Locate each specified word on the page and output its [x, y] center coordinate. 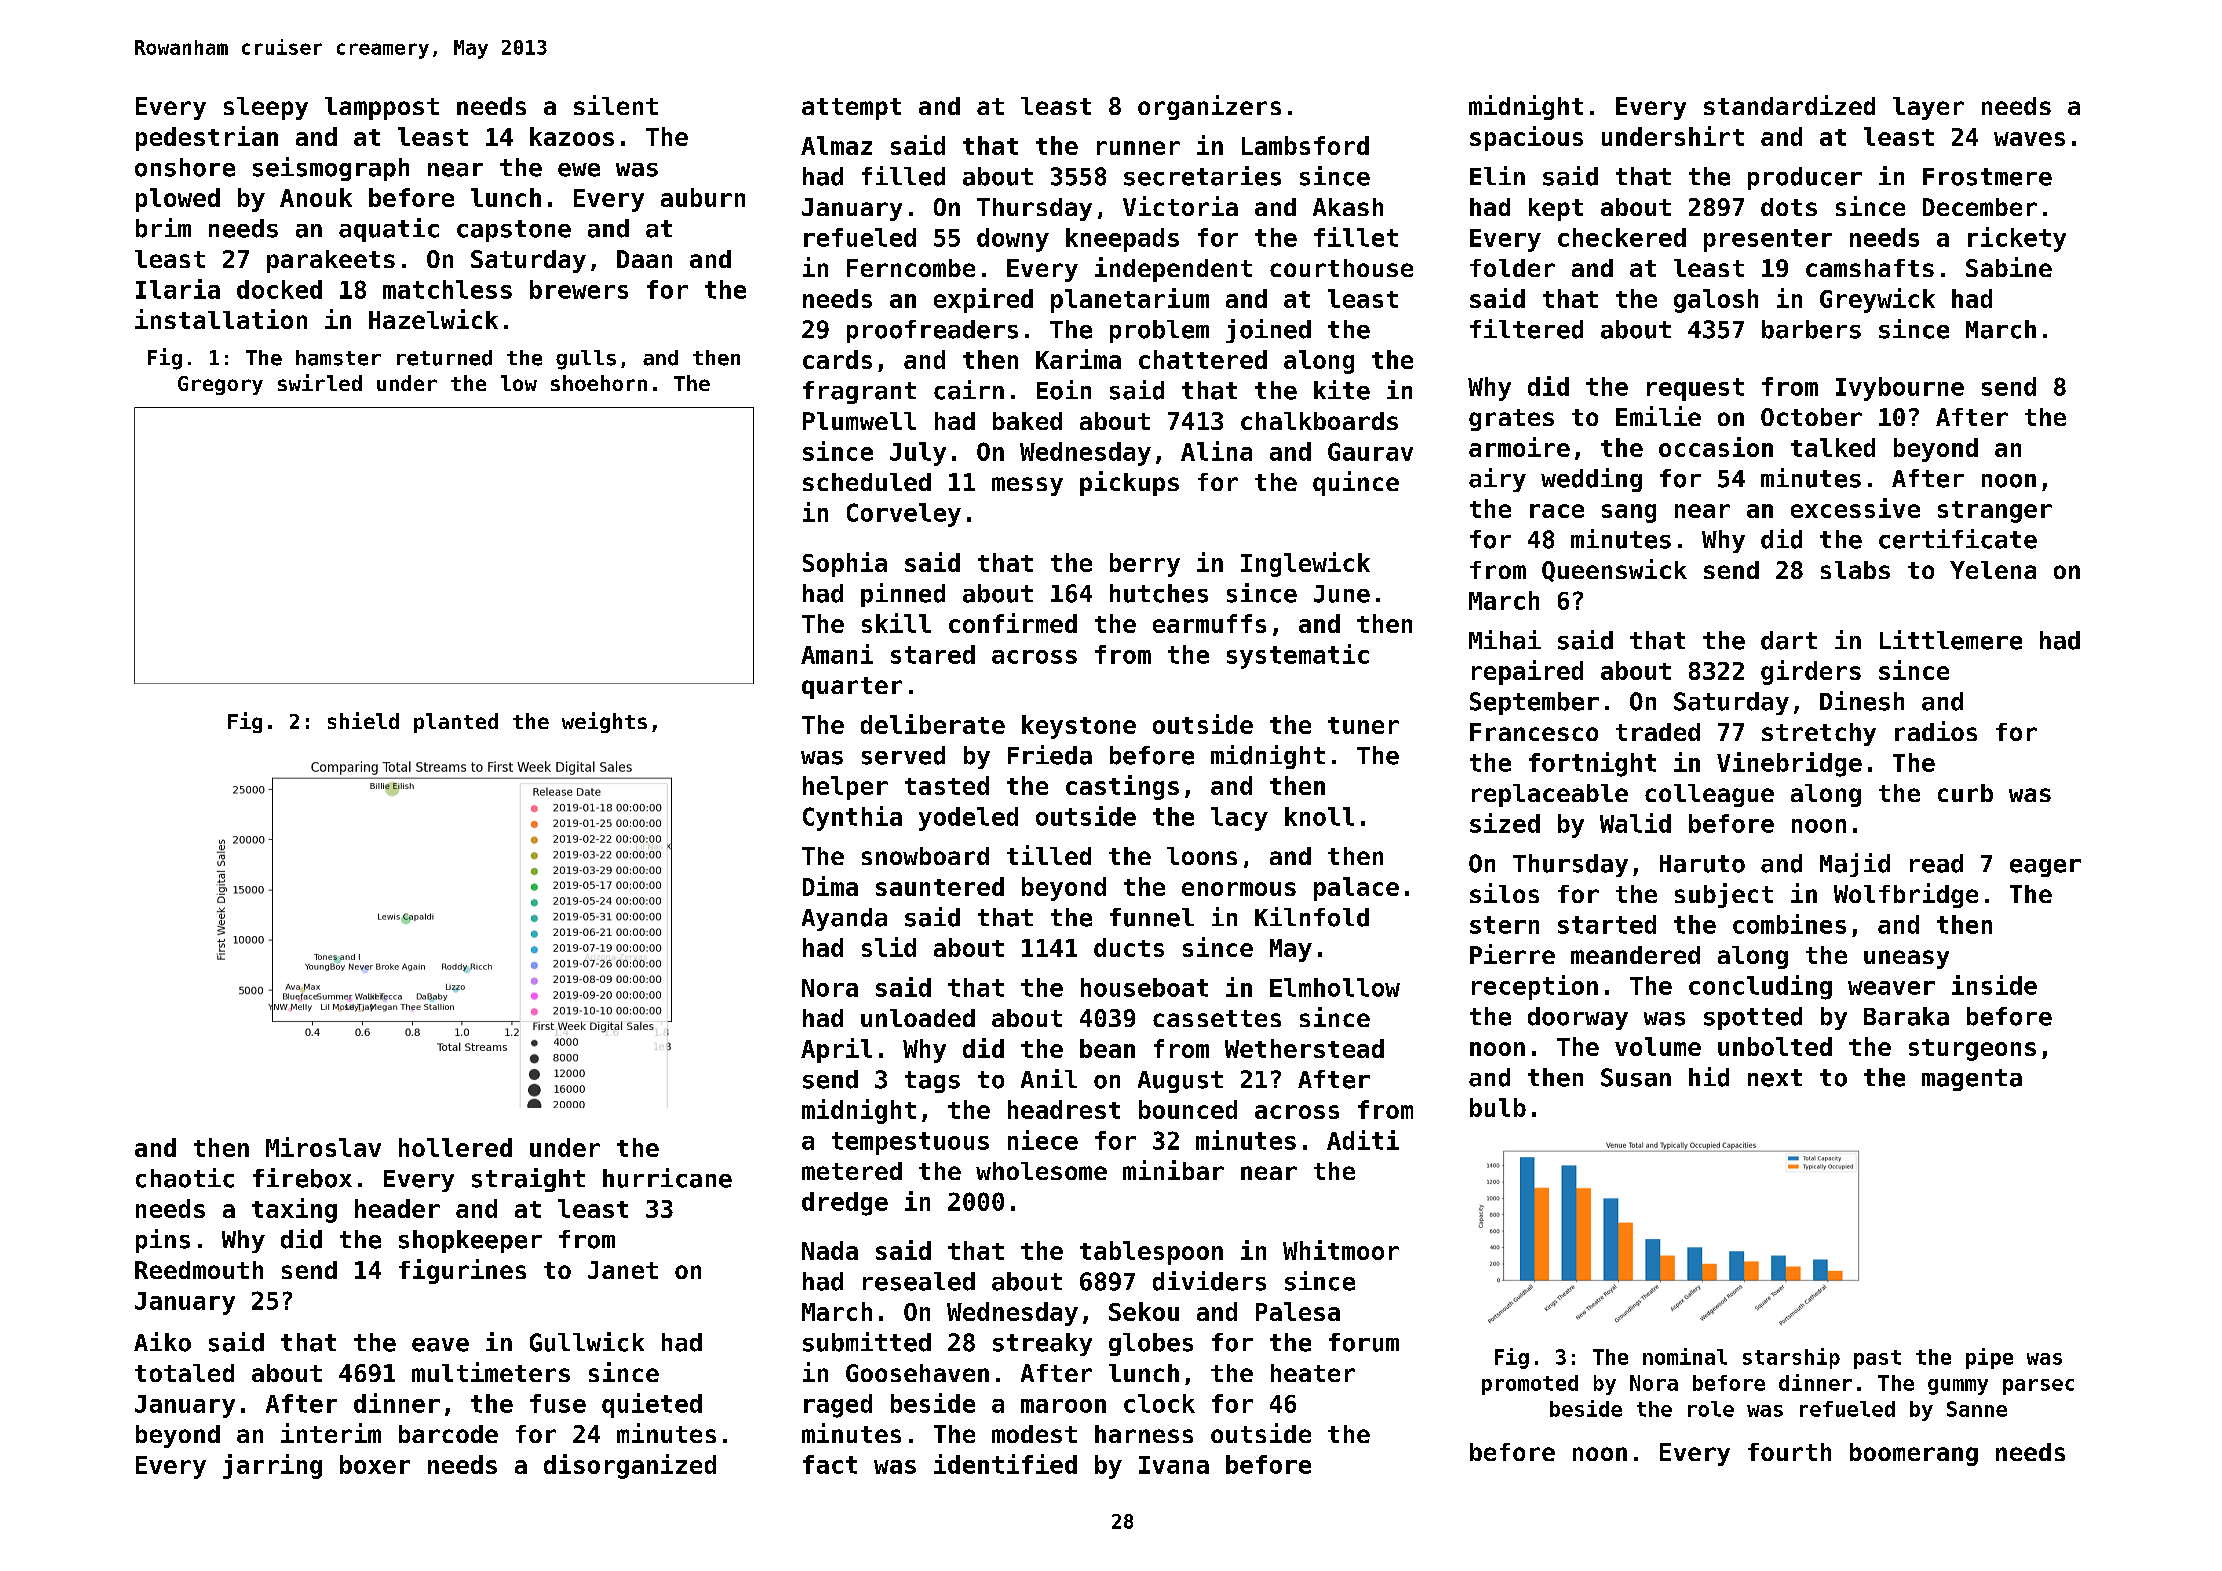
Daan [644, 259]
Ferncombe [911, 268]
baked [1027, 421]
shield [363, 720]
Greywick [1877, 300]
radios [1936, 731]
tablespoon [1151, 1253]
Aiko [162, 1342]
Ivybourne [1900, 389]
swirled [320, 382]
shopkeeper [470, 1241]
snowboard [925, 856]
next [1775, 1078]
